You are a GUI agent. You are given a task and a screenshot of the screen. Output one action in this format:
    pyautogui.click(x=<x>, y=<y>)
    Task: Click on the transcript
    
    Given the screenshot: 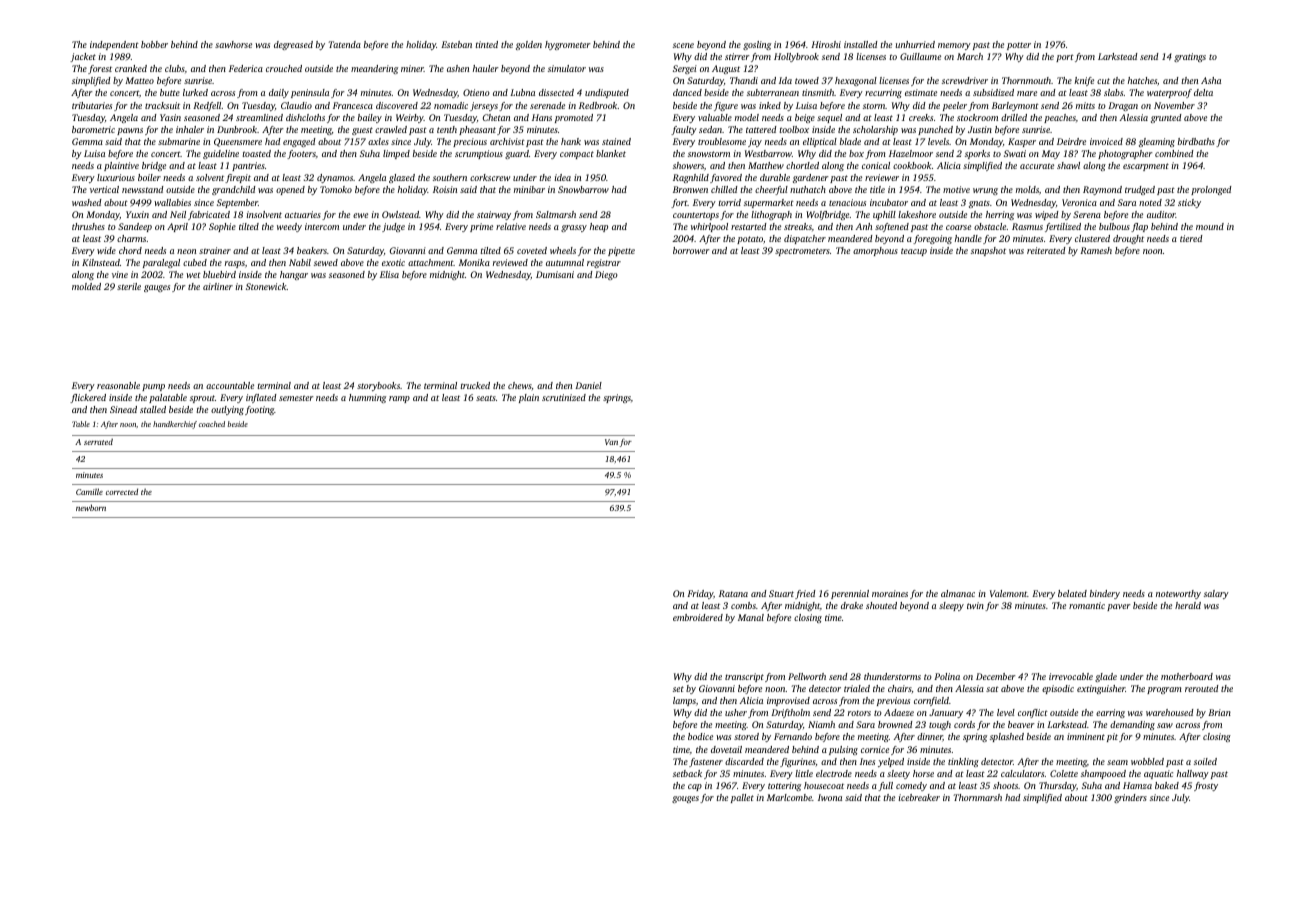 What is the action you would take?
    pyautogui.click(x=744, y=677)
